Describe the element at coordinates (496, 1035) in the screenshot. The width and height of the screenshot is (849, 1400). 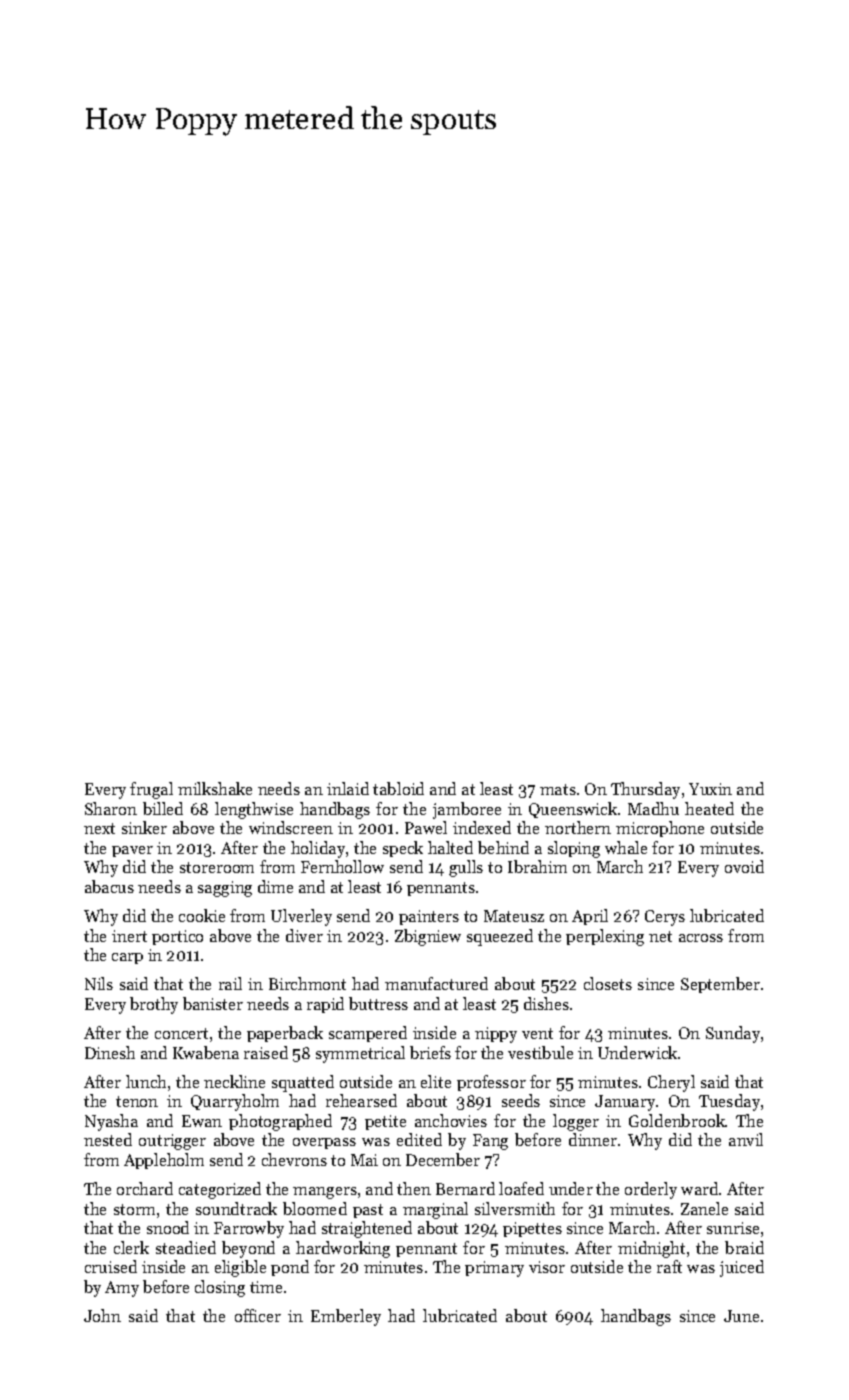
I see `nippy` at that location.
